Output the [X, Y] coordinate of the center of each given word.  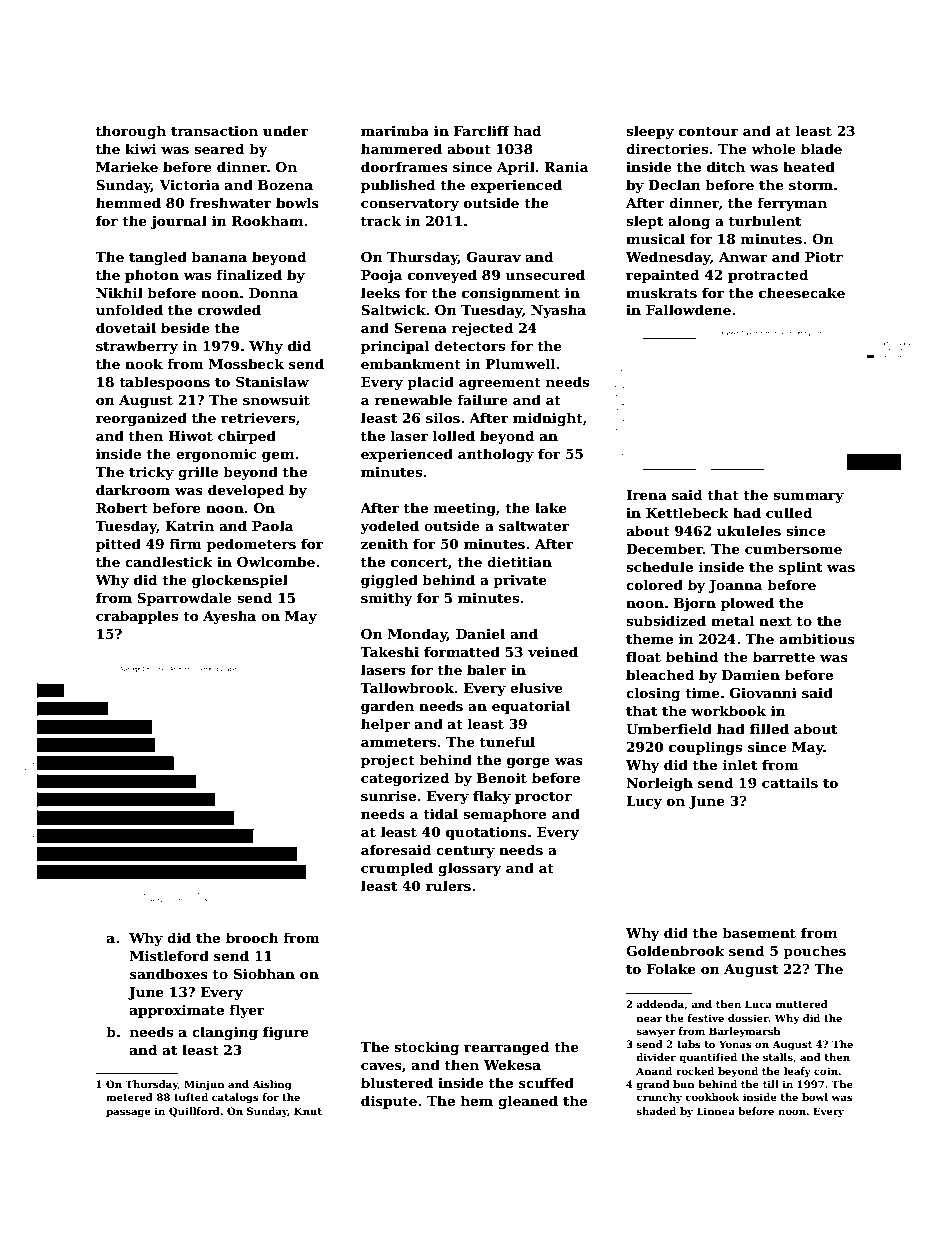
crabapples [137, 617]
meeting [465, 509]
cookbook [712, 1097]
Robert [122, 507]
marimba [395, 130]
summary [808, 498]
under [286, 130]
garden [387, 707]
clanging [225, 1033]
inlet [740, 764]
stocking [426, 1048]
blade [821, 148]
